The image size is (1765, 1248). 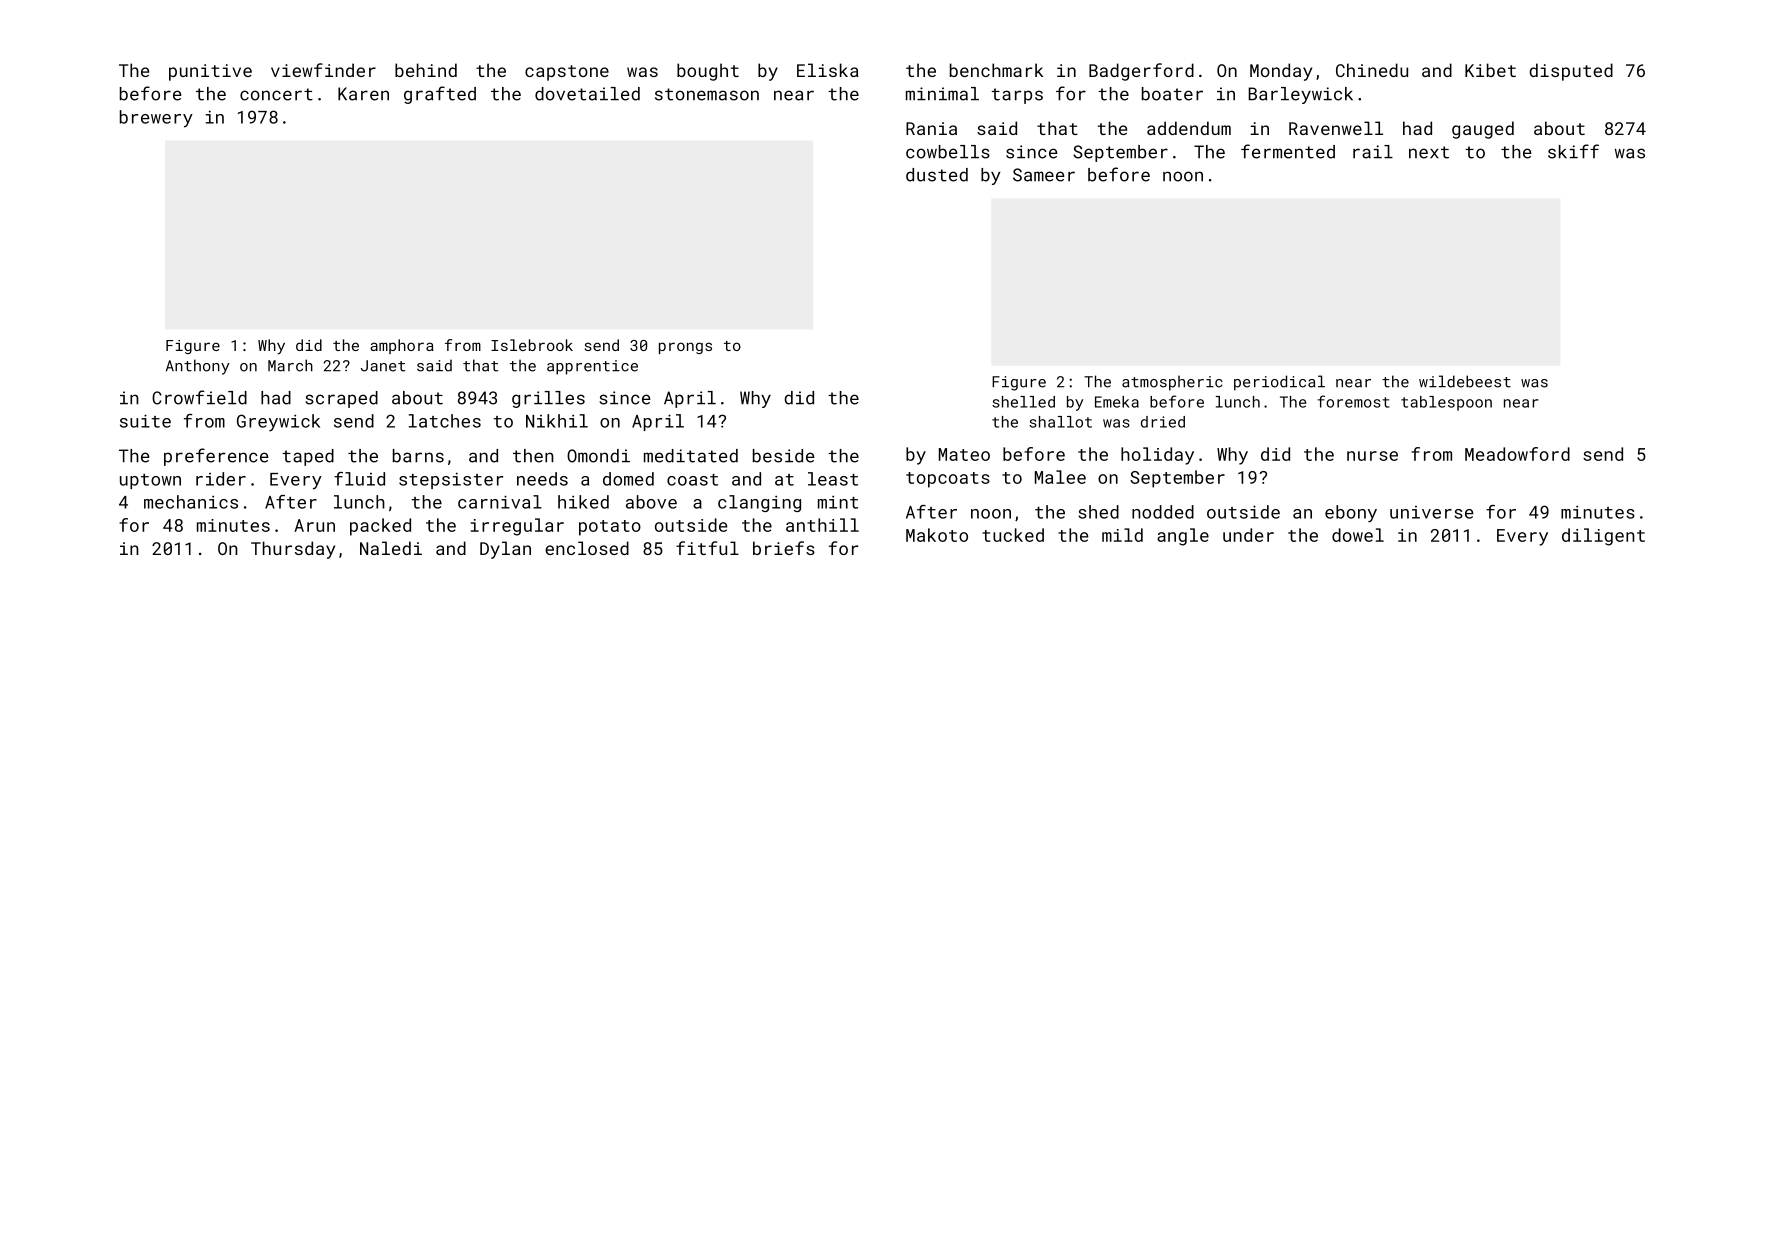 I want to click on addendum, so click(x=1189, y=128).
